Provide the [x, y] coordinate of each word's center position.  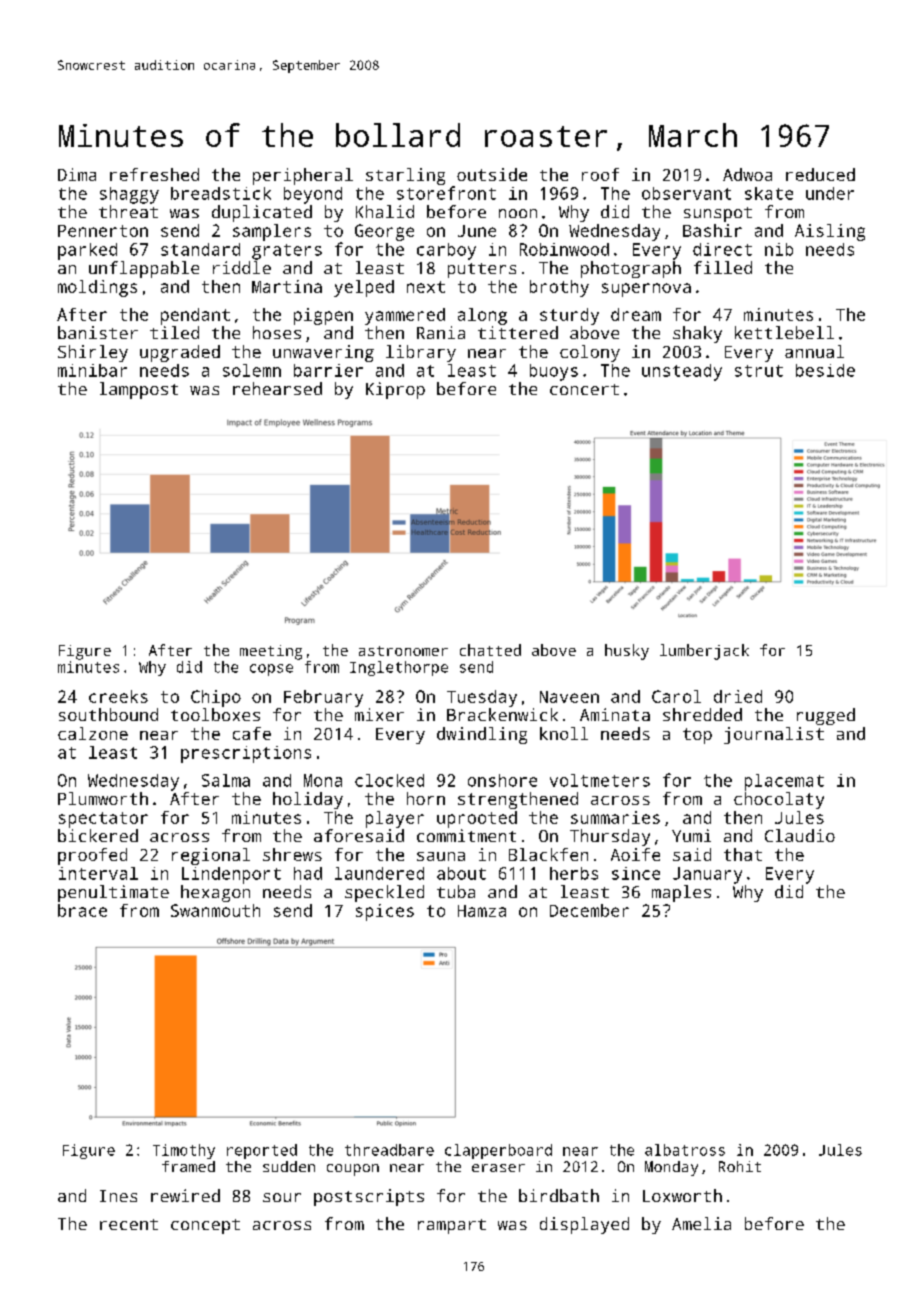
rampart [452, 1226]
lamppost [139, 390]
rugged [826, 716]
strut [759, 371]
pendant [195, 316]
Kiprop [395, 390]
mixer [379, 714]
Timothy [184, 1151]
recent [129, 1224]
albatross [685, 1150]
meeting [271, 652]
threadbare [389, 1150]
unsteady [682, 372]
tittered [518, 332]
